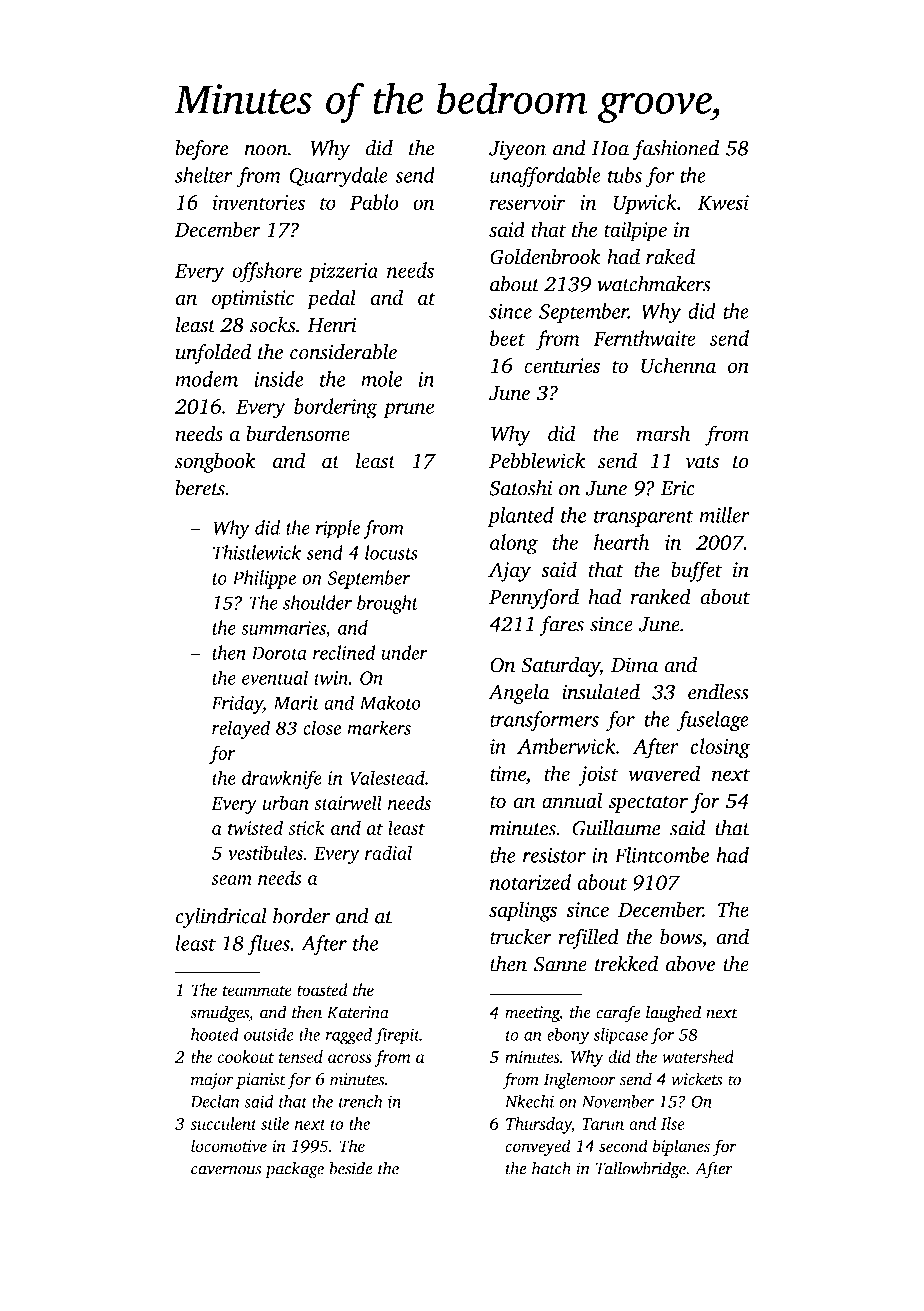 The image size is (924, 1311). What do you see at coordinates (332, 325) in the document?
I see `Henri` at bounding box center [332, 325].
